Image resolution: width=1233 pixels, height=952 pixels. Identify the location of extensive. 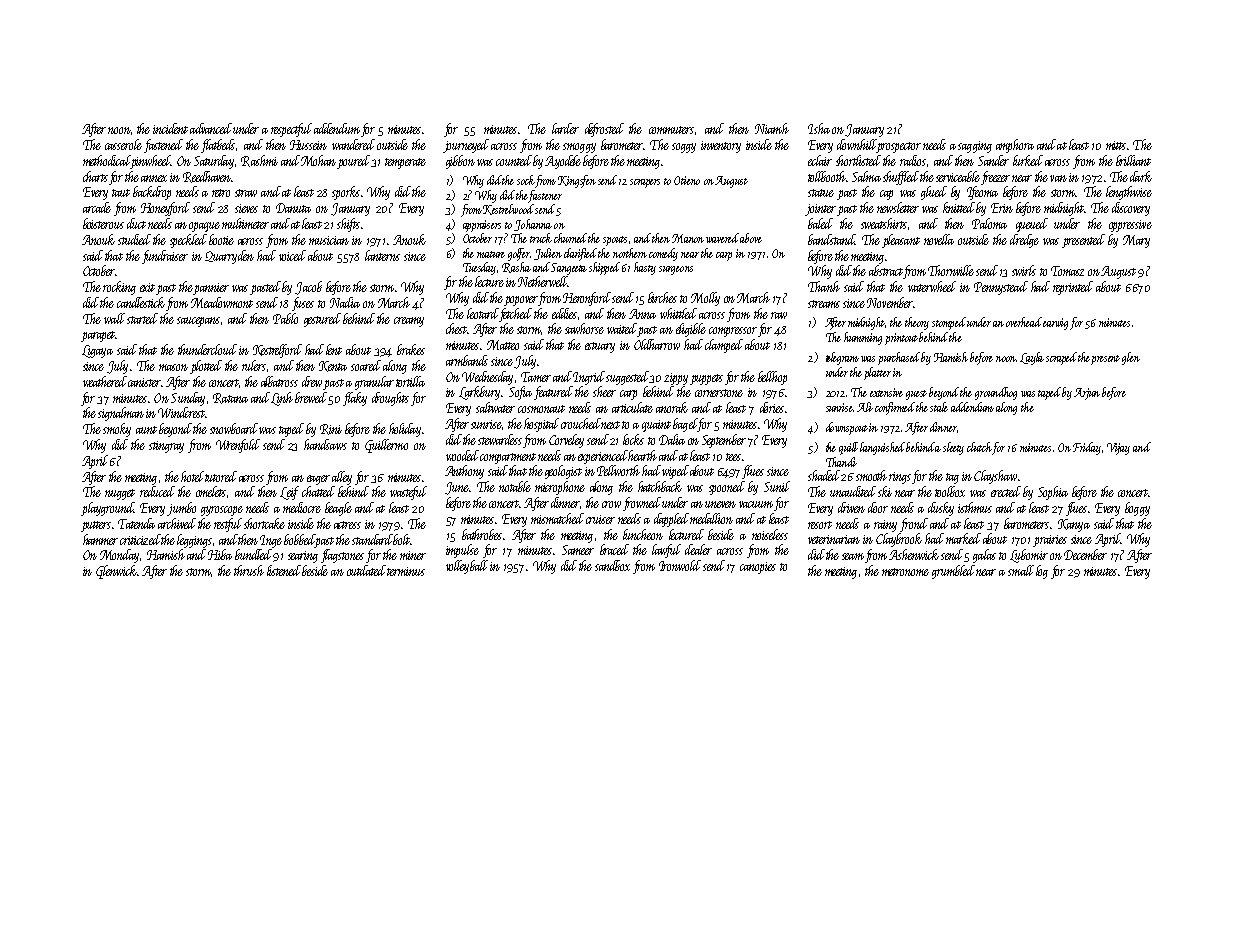
(886, 392).
